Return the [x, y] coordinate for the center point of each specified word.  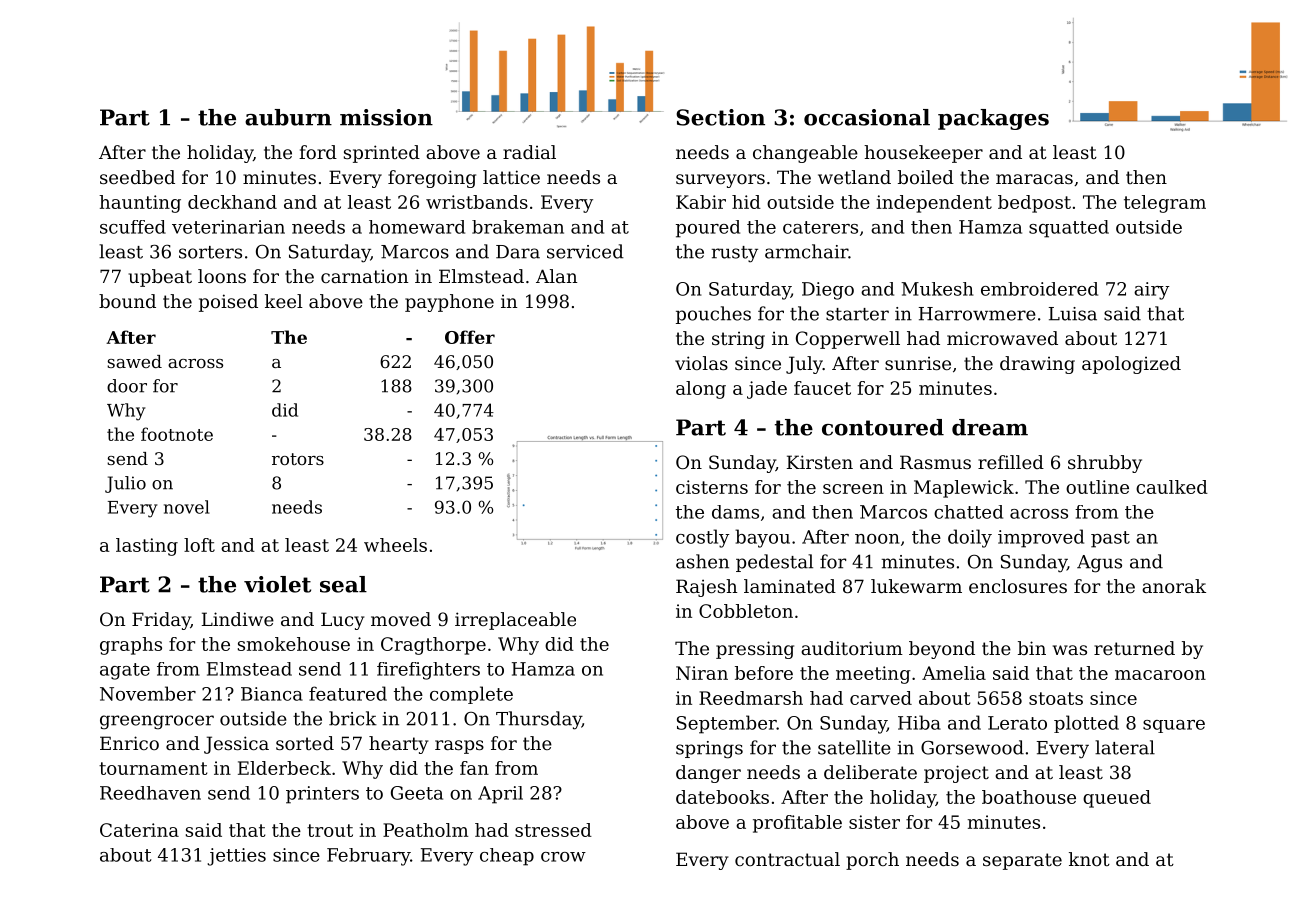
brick [353, 718]
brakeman [518, 227]
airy [1151, 291]
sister [874, 822]
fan [474, 768]
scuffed [133, 227]
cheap [507, 857]
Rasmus [935, 462]
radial [529, 152]
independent [934, 204]
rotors [298, 459]
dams [735, 512]
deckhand [232, 202]
